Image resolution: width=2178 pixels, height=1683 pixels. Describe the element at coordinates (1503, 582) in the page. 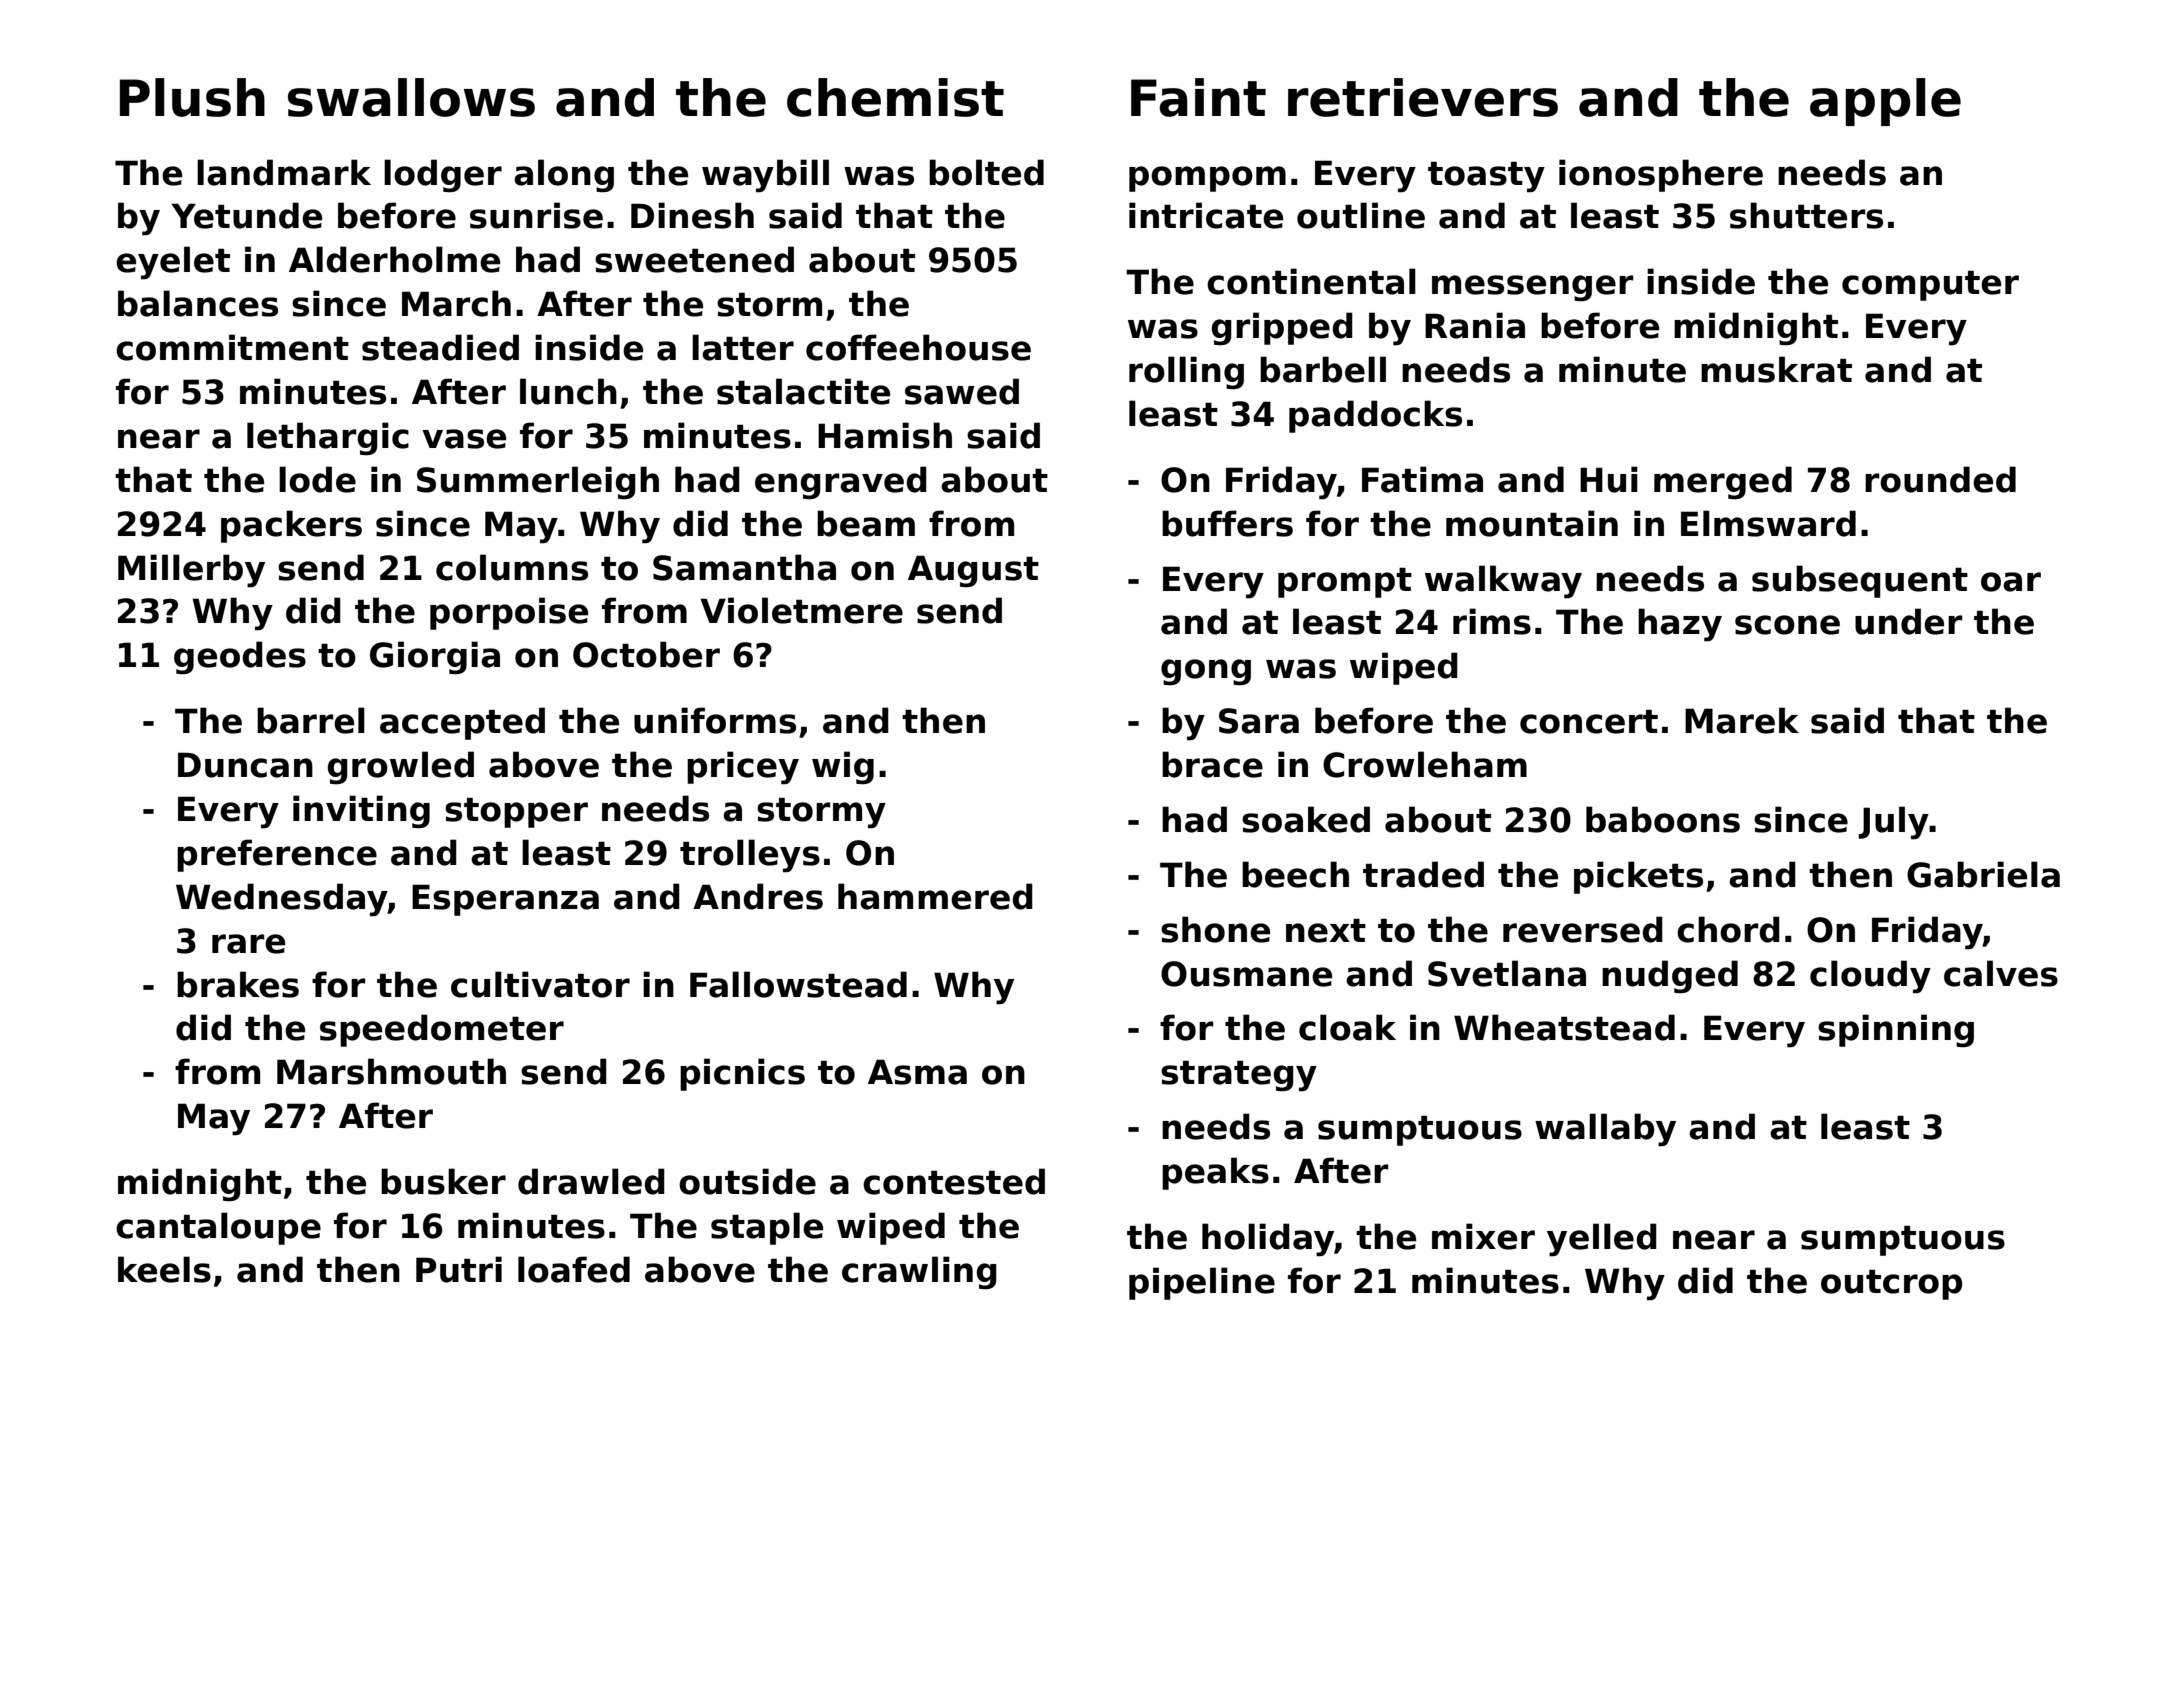

I see `walkway` at that location.
